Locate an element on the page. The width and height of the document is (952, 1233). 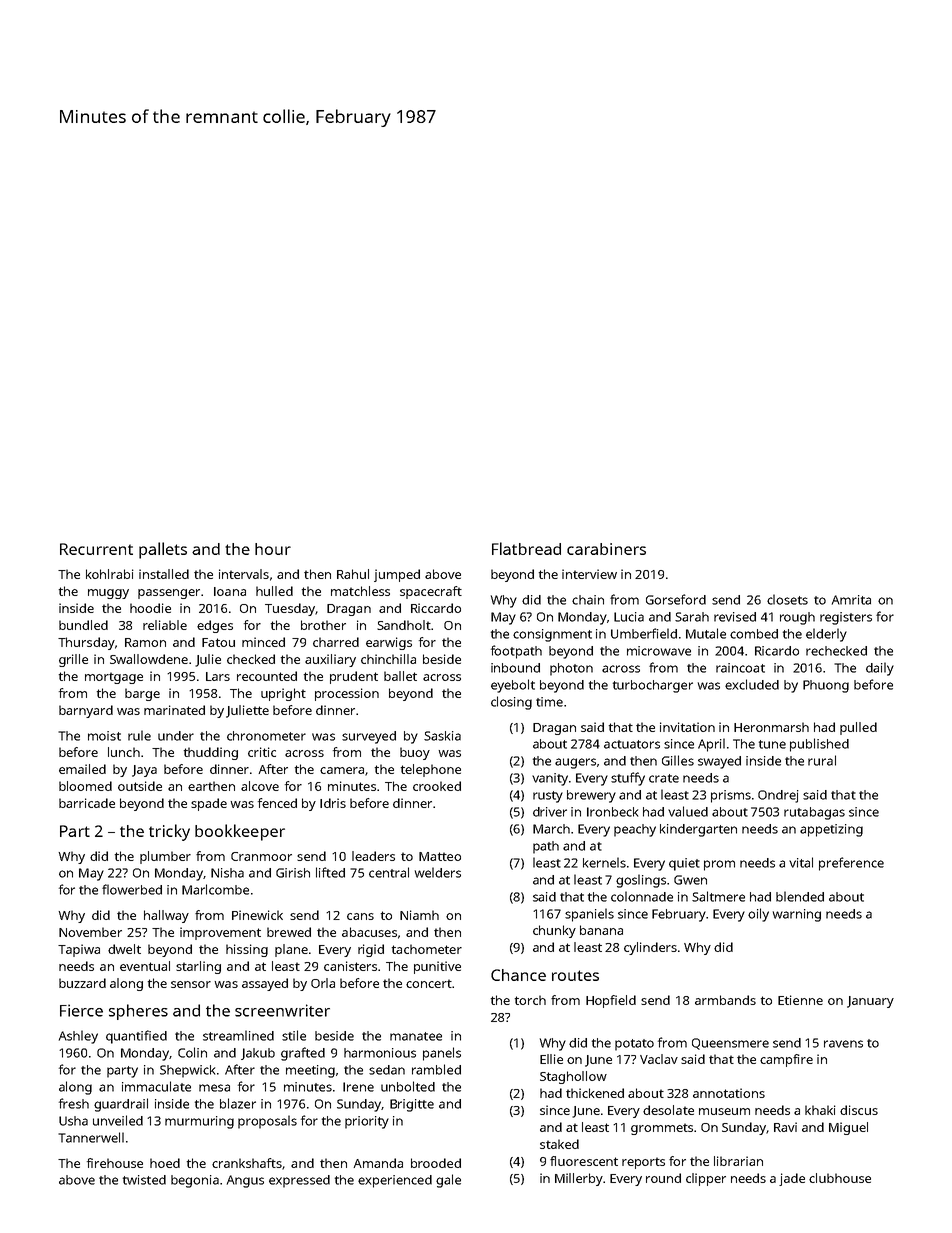
closing is located at coordinates (511, 703).
